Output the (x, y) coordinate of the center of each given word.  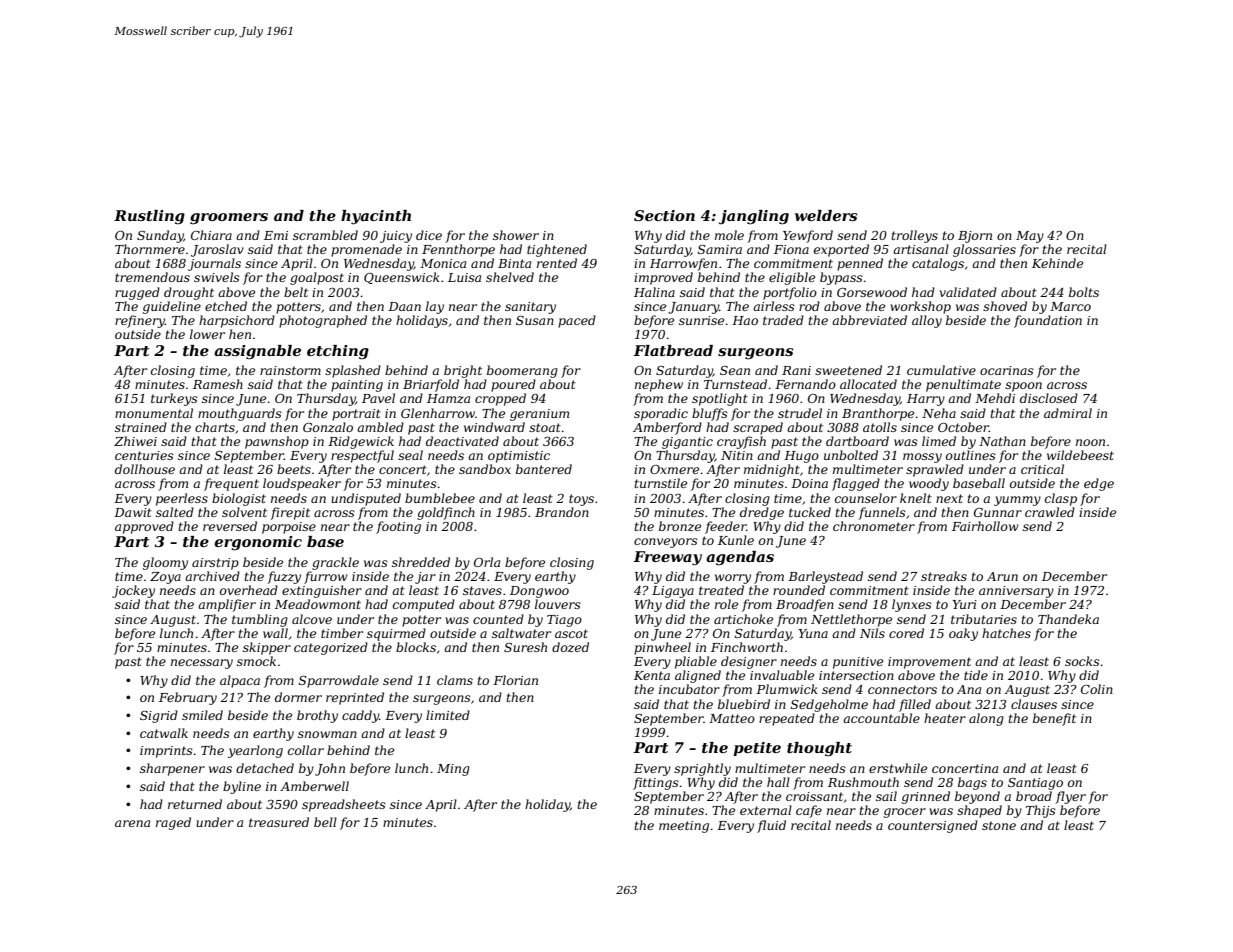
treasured (279, 822)
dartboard (857, 441)
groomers (229, 219)
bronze (680, 526)
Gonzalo (328, 427)
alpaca (240, 681)
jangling (754, 217)
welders (826, 215)
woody (929, 484)
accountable (881, 718)
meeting (684, 827)
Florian (515, 680)
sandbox (485, 469)
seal (410, 455)
